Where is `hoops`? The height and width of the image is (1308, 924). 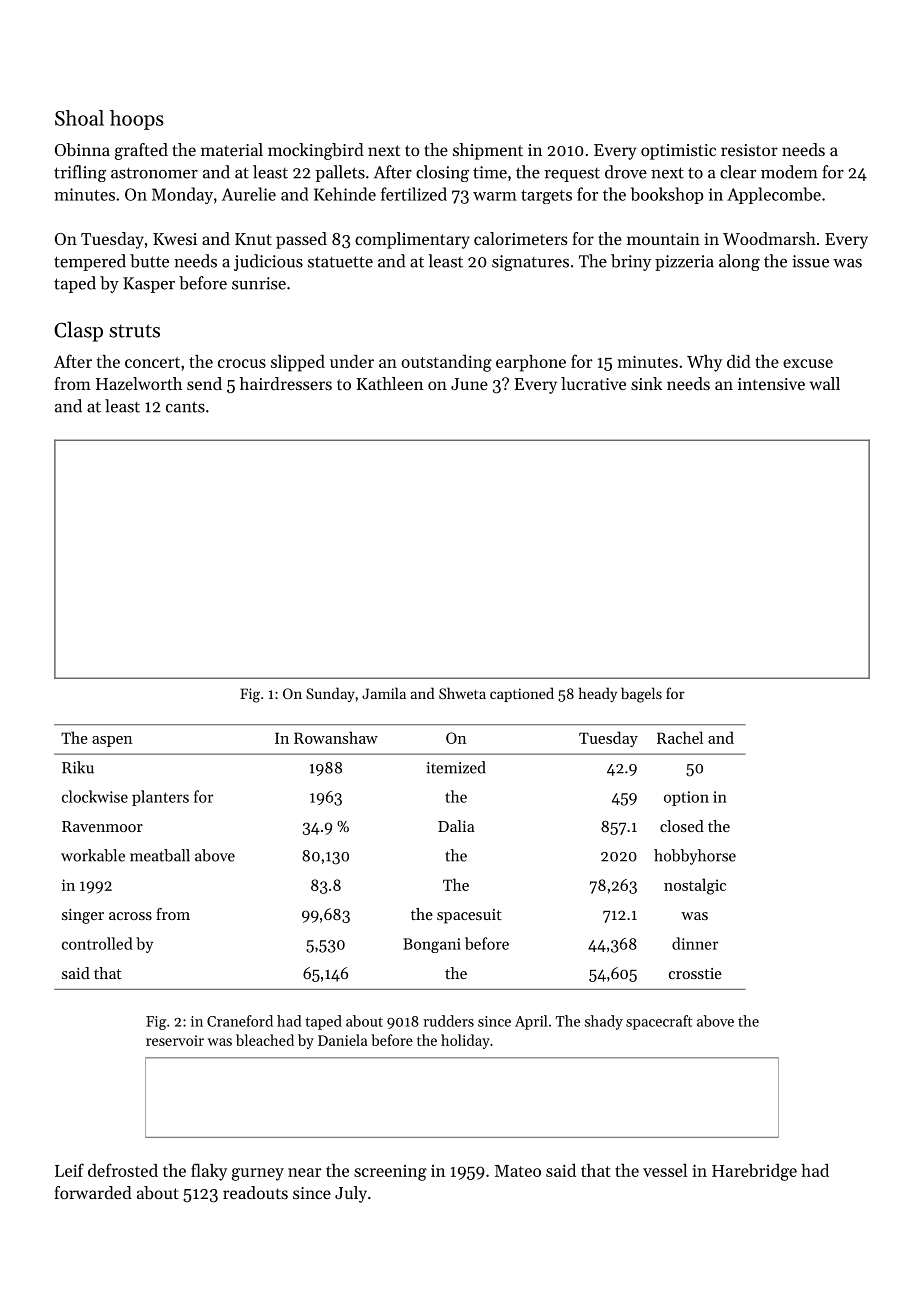 hoops is located at coordinates (137, 120).
